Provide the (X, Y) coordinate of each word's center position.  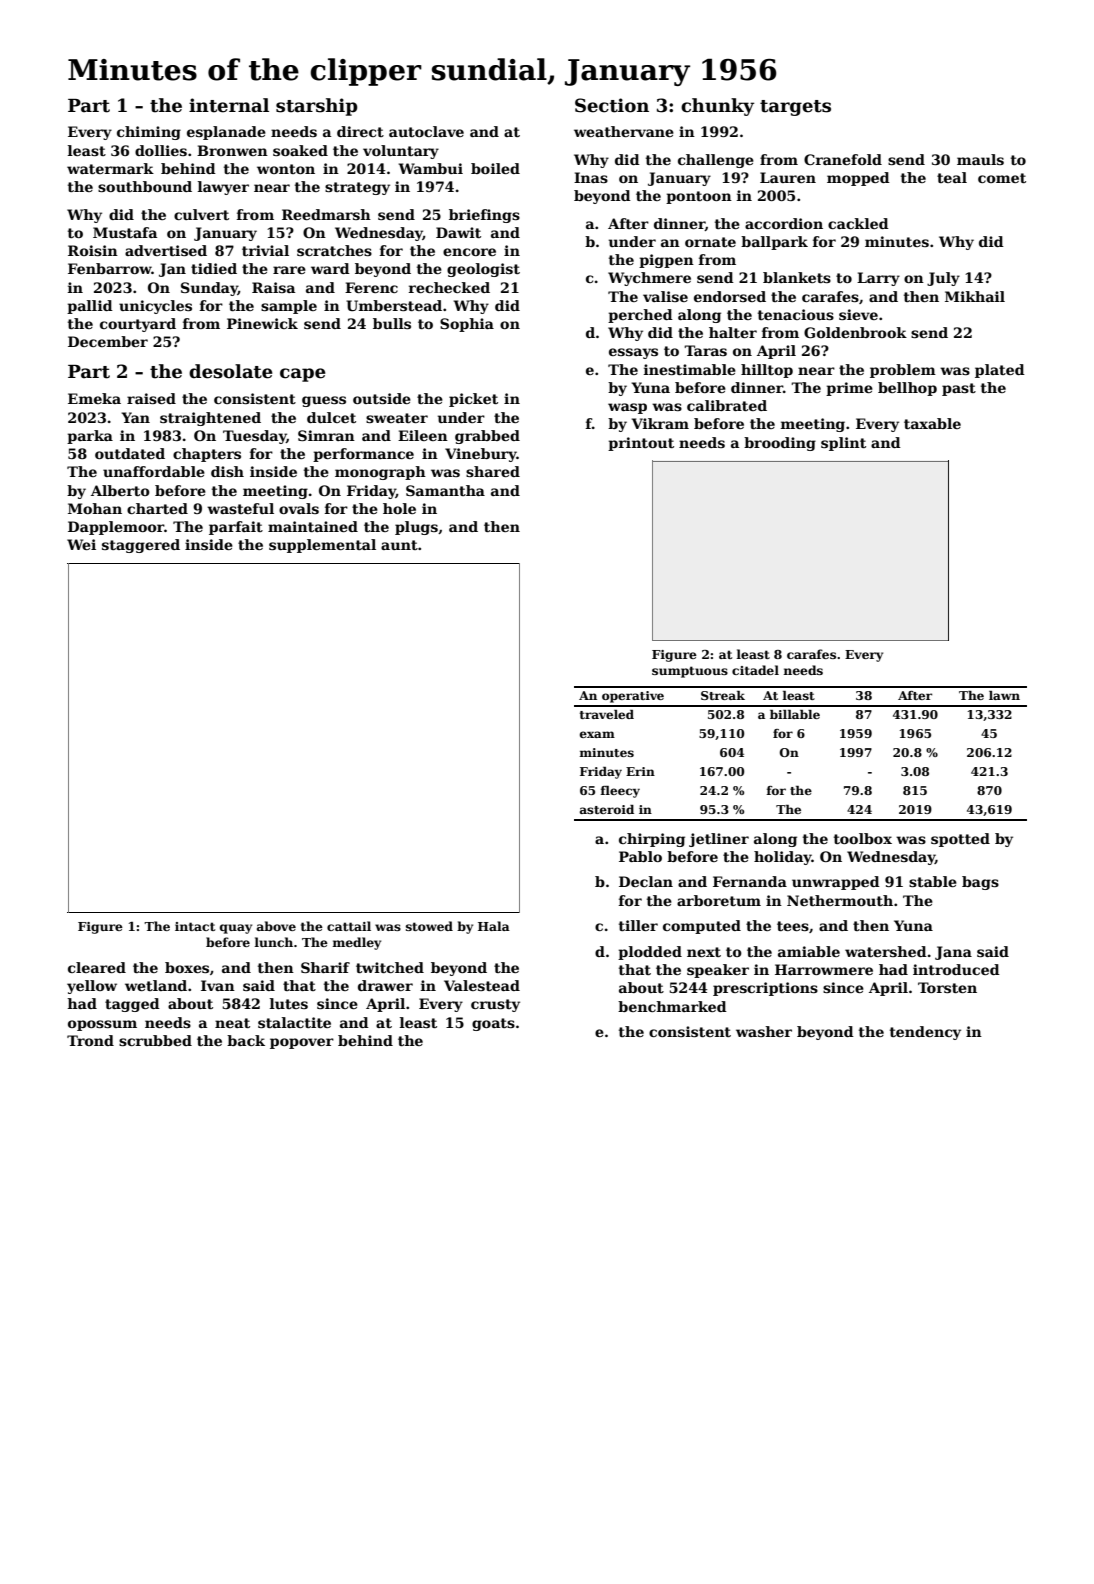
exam (597, 734)
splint (843, 444)
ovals (299, 508)
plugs (416, 528)
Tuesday (255, 437)
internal (229, 105)
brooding (780, 444)
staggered (141, 546)
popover (302, 1043)
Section (612, 105)
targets (795, 108)
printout (641, 444)
